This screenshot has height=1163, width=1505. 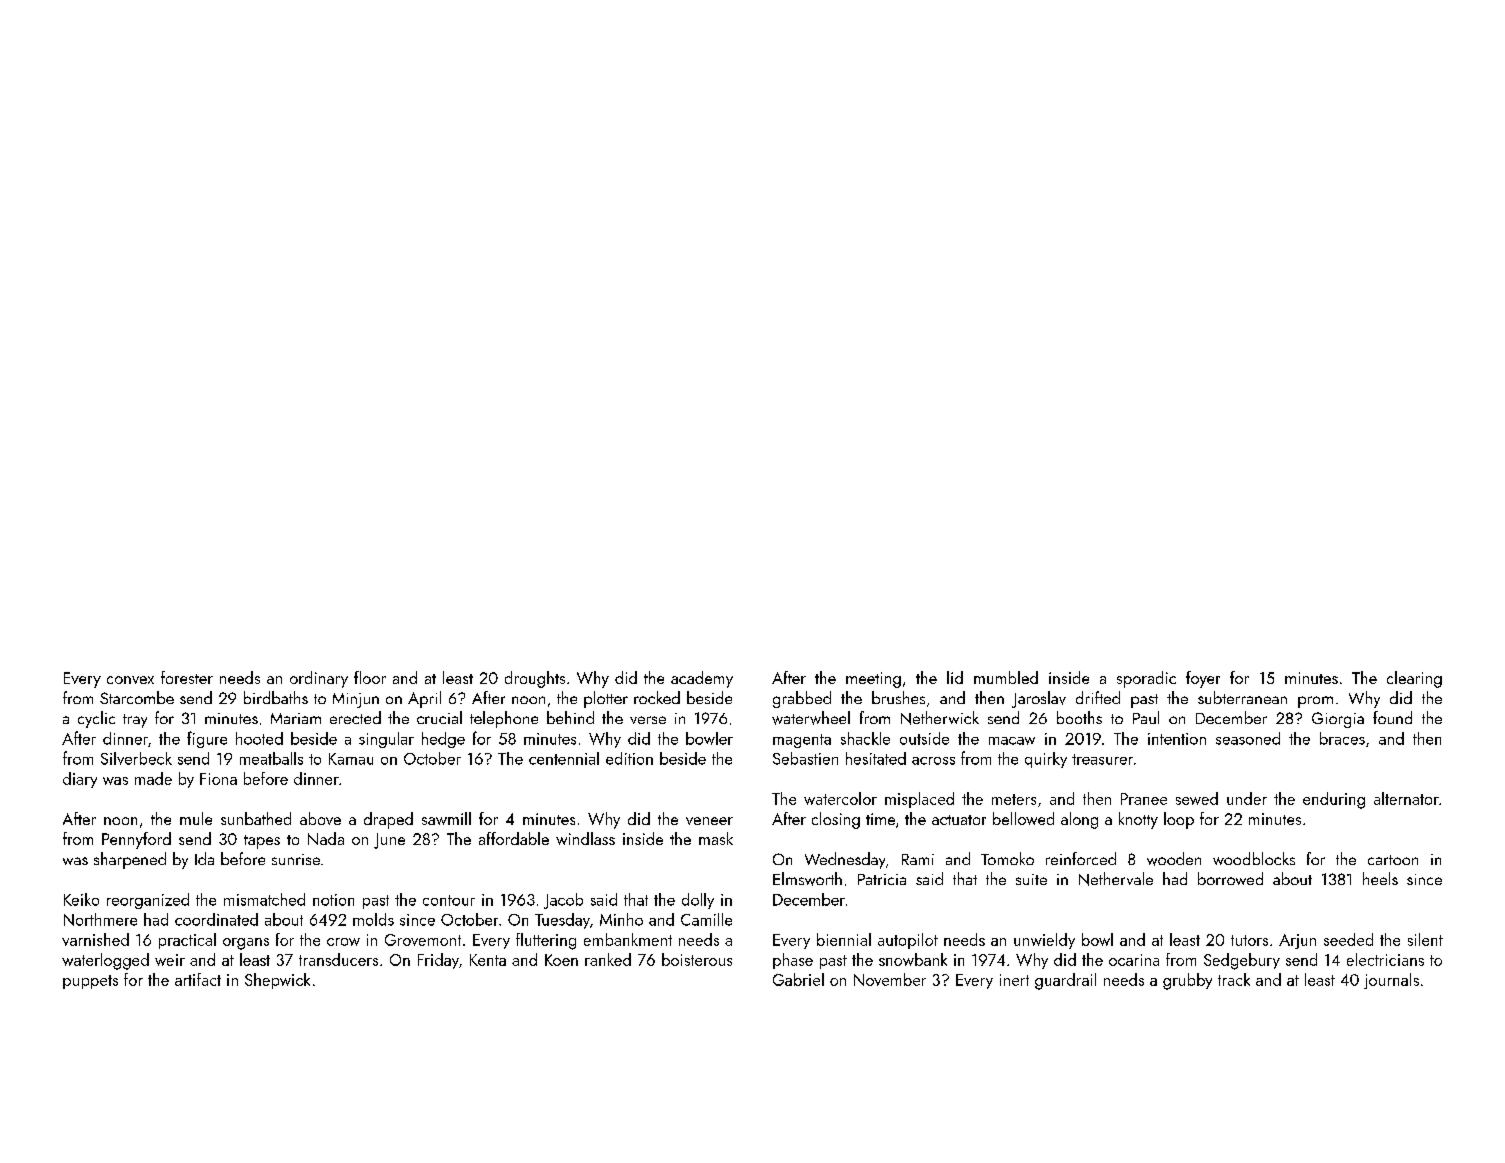 I want to click on subterranean, so click(x=1242, y=697).
